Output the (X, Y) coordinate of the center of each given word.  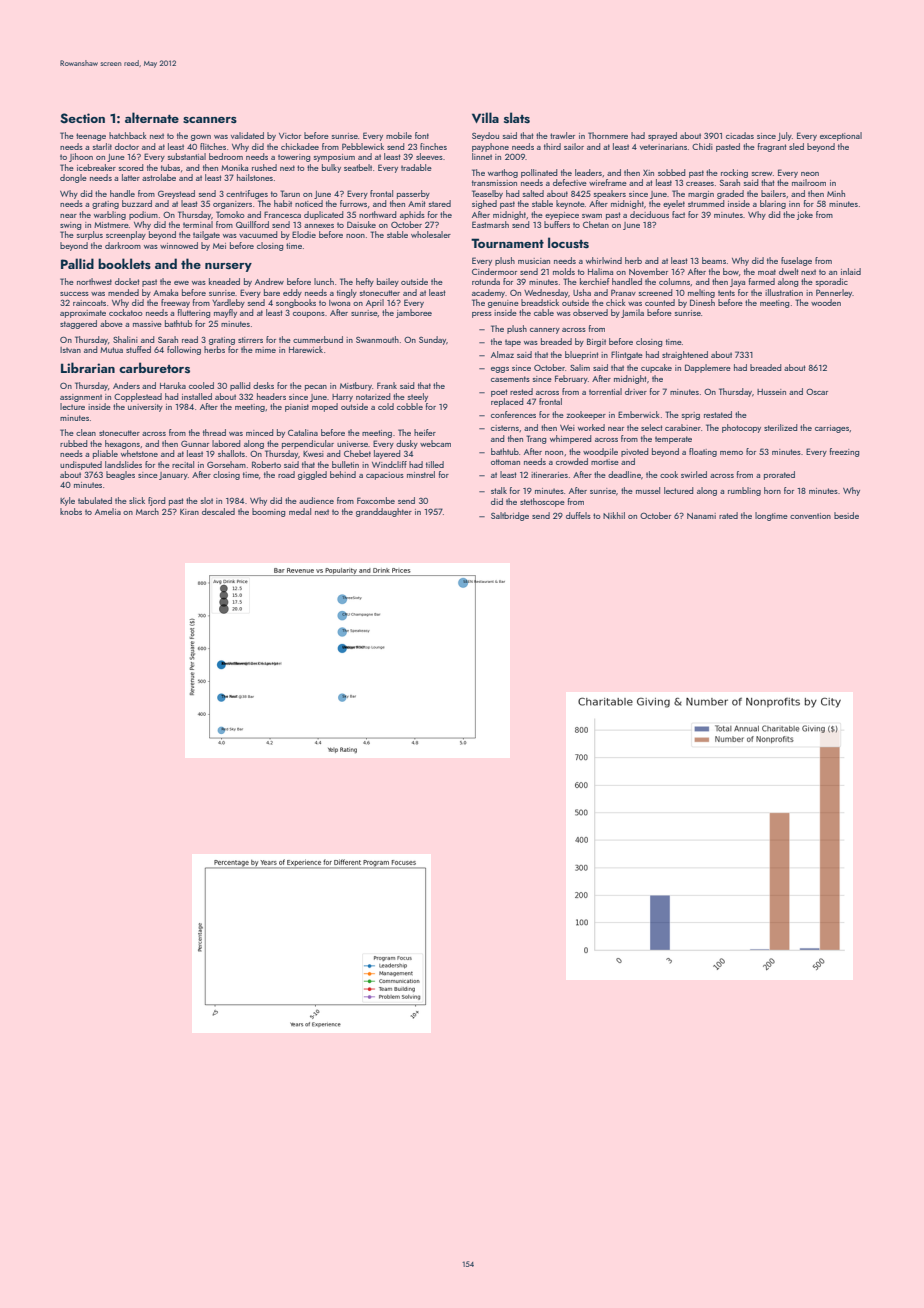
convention (810, 516)
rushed (264, 167)
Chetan (596, 224)
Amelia (108, 511)
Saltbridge (510, 516)
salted (533, 193)
